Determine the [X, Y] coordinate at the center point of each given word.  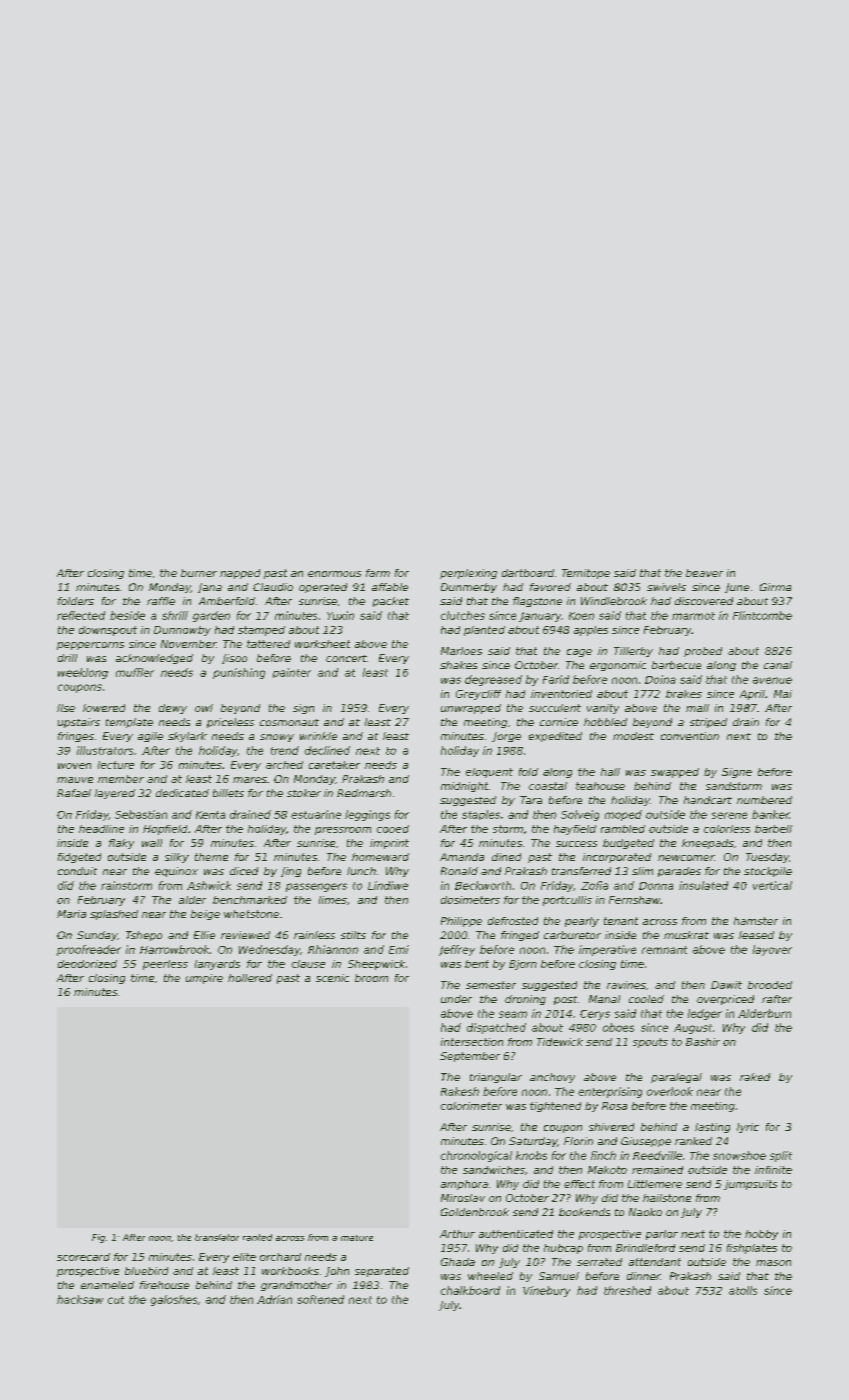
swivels [666, 587]
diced [244, 871]
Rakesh [460, 1091]
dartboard [528, 573]
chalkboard [470, 1290]
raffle [161, 601]
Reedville [657, 1155]
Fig [98, 1238]
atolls [743, 1290]
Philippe [461, 922]
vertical [772, 885]
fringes [76, 737]
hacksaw [80, 1299]
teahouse [600, 786]
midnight [464, 787]
